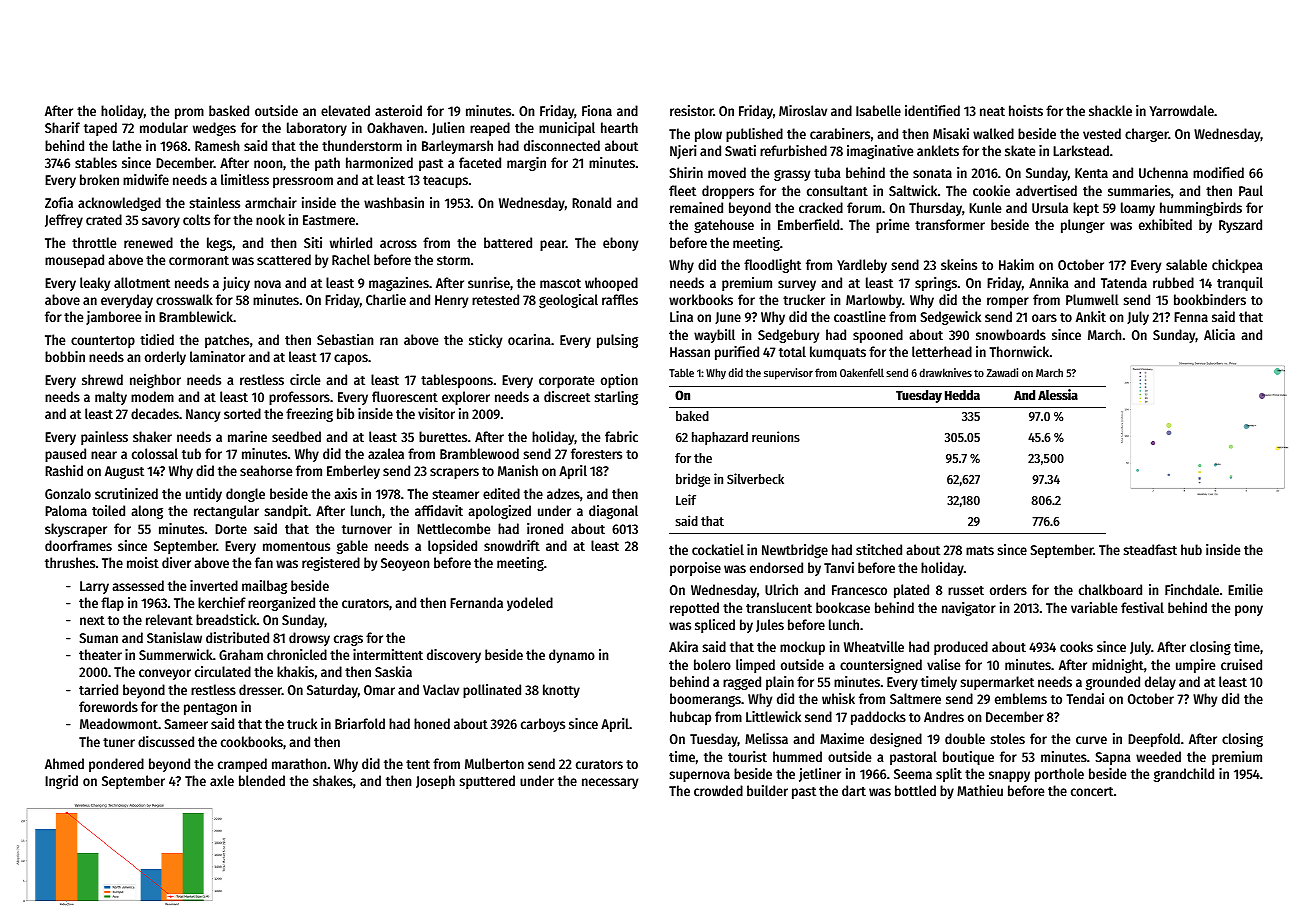  I want to click on geological, so click(568, 301).
